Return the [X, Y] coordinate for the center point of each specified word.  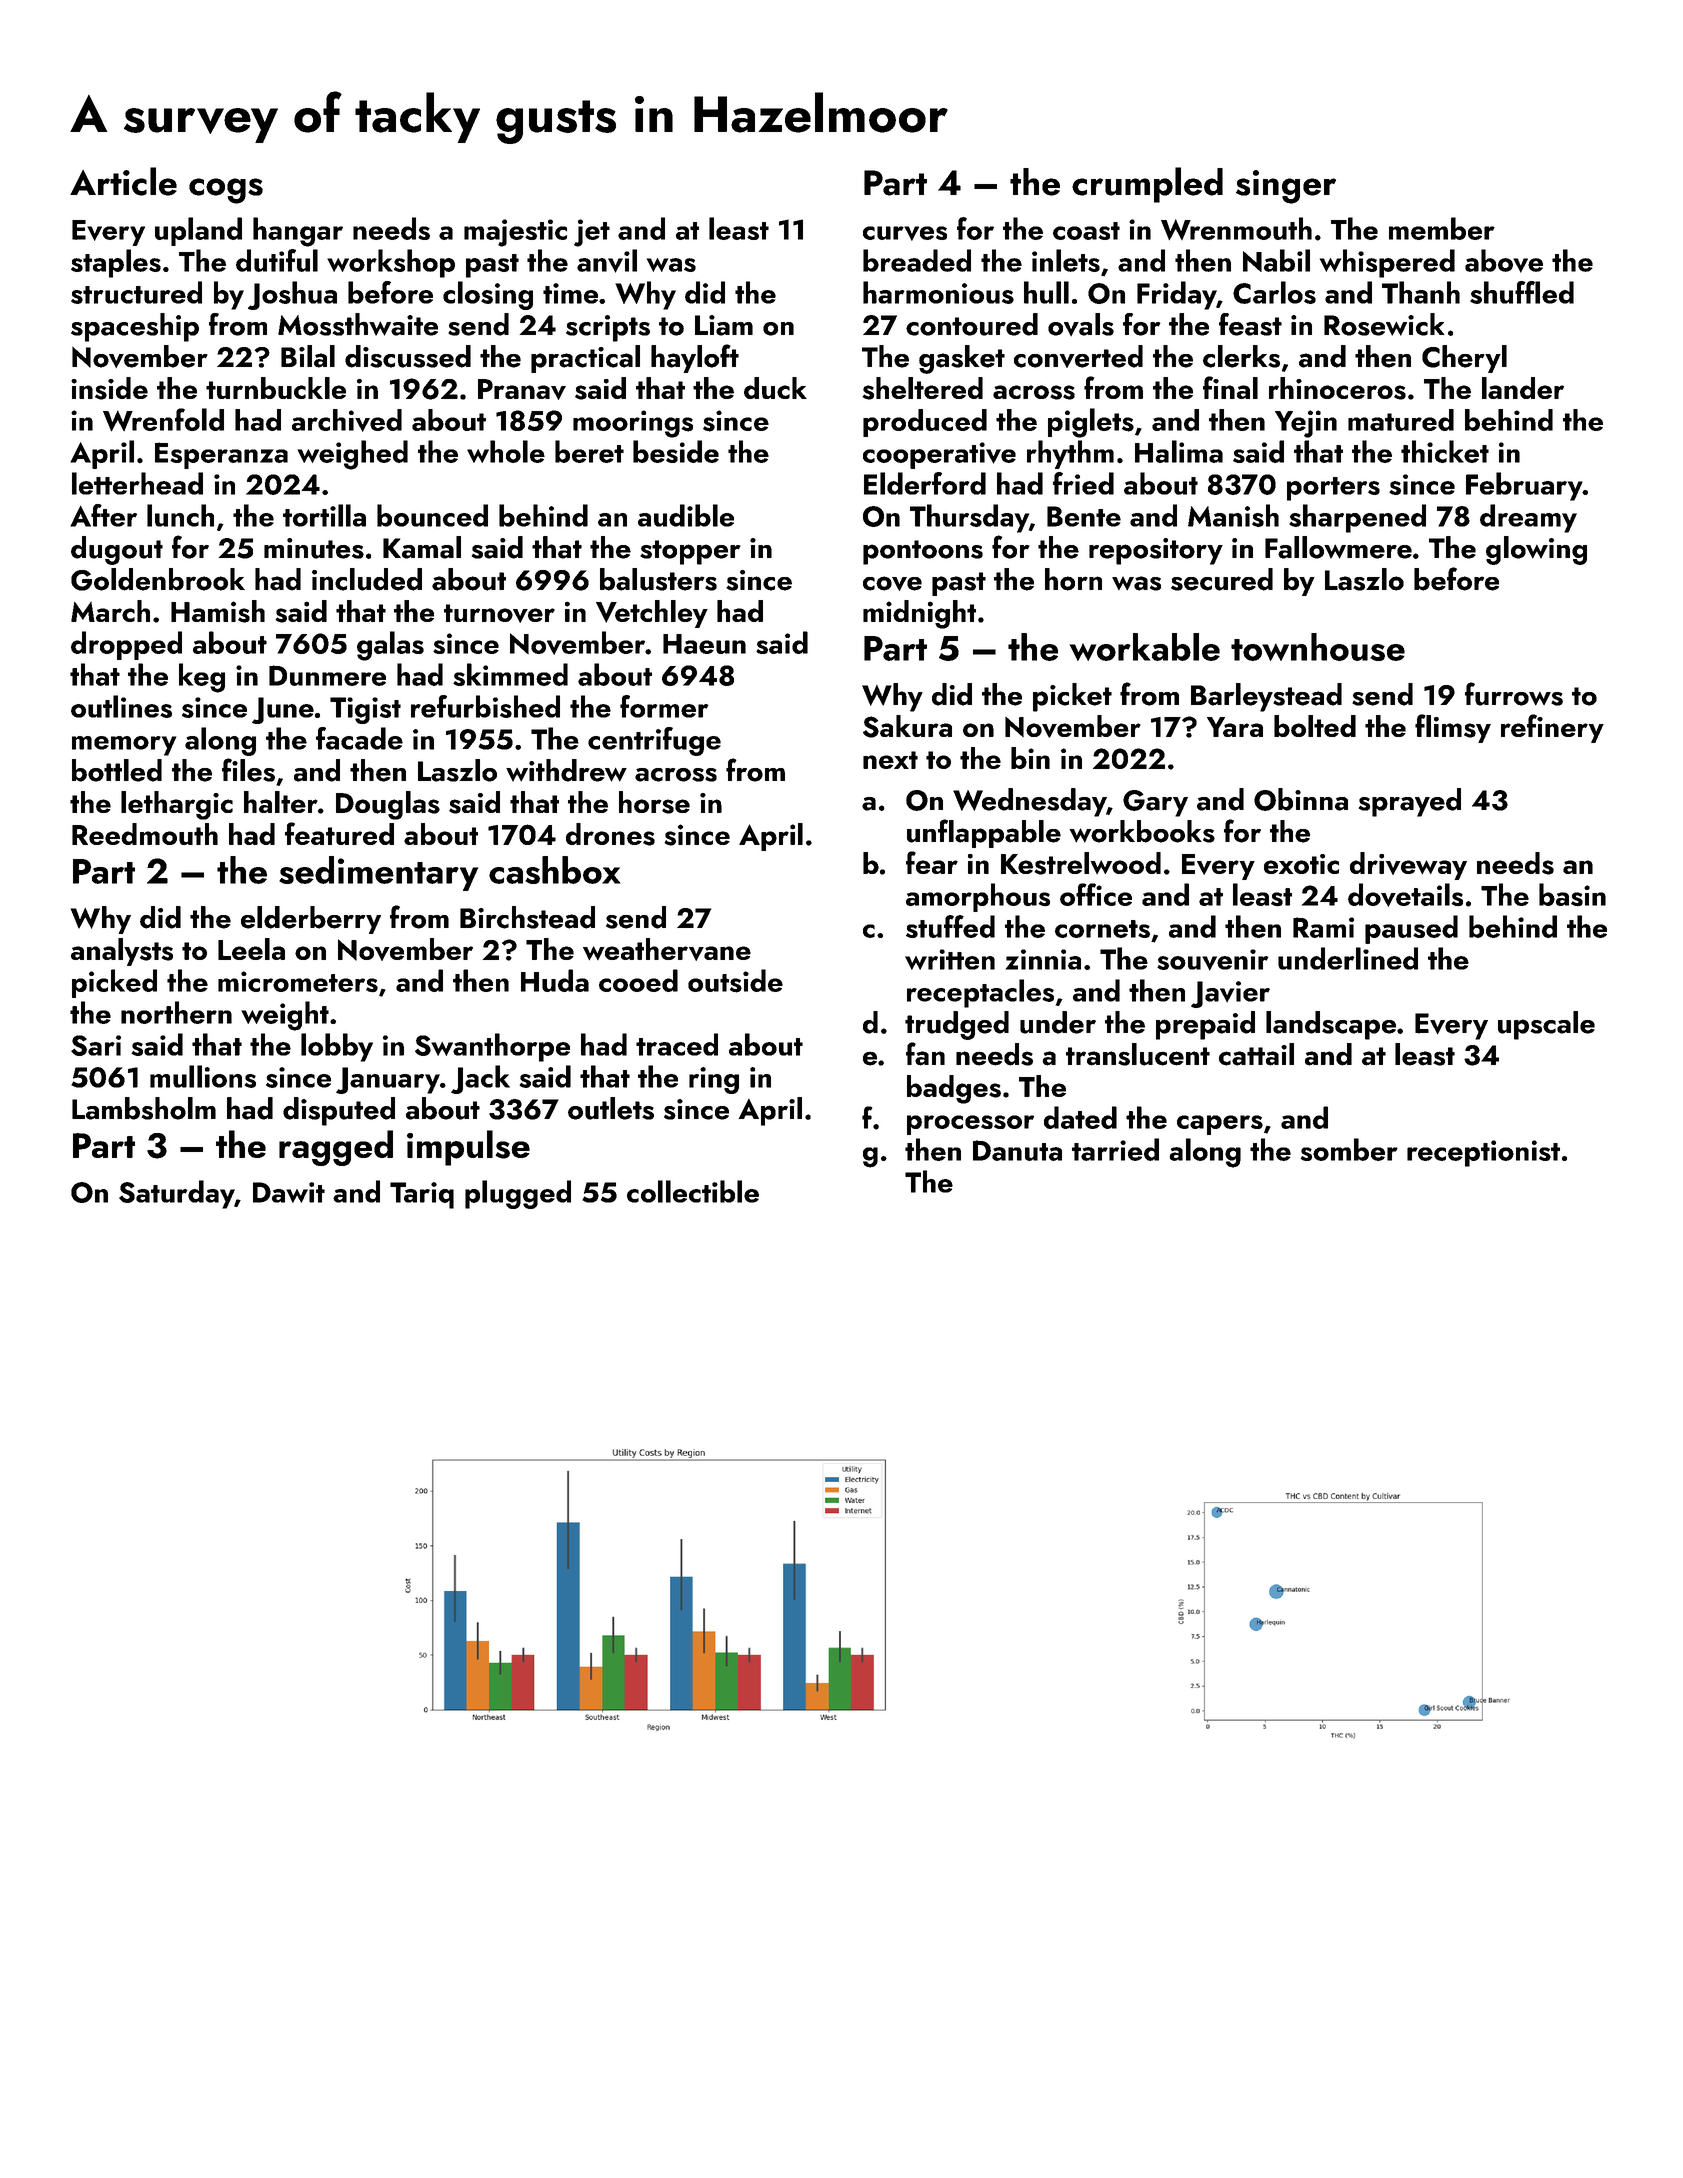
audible [686, 515]
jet [592, 233]
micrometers [298, 982]
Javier [1230, 994]
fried [1083, 483]
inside [109, 388]
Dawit [289, 1192]
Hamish [218, 611]
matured [1401, 420]
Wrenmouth [1236, 228]
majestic [515, 233]
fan [925, 1054]
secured [1222, 579]
